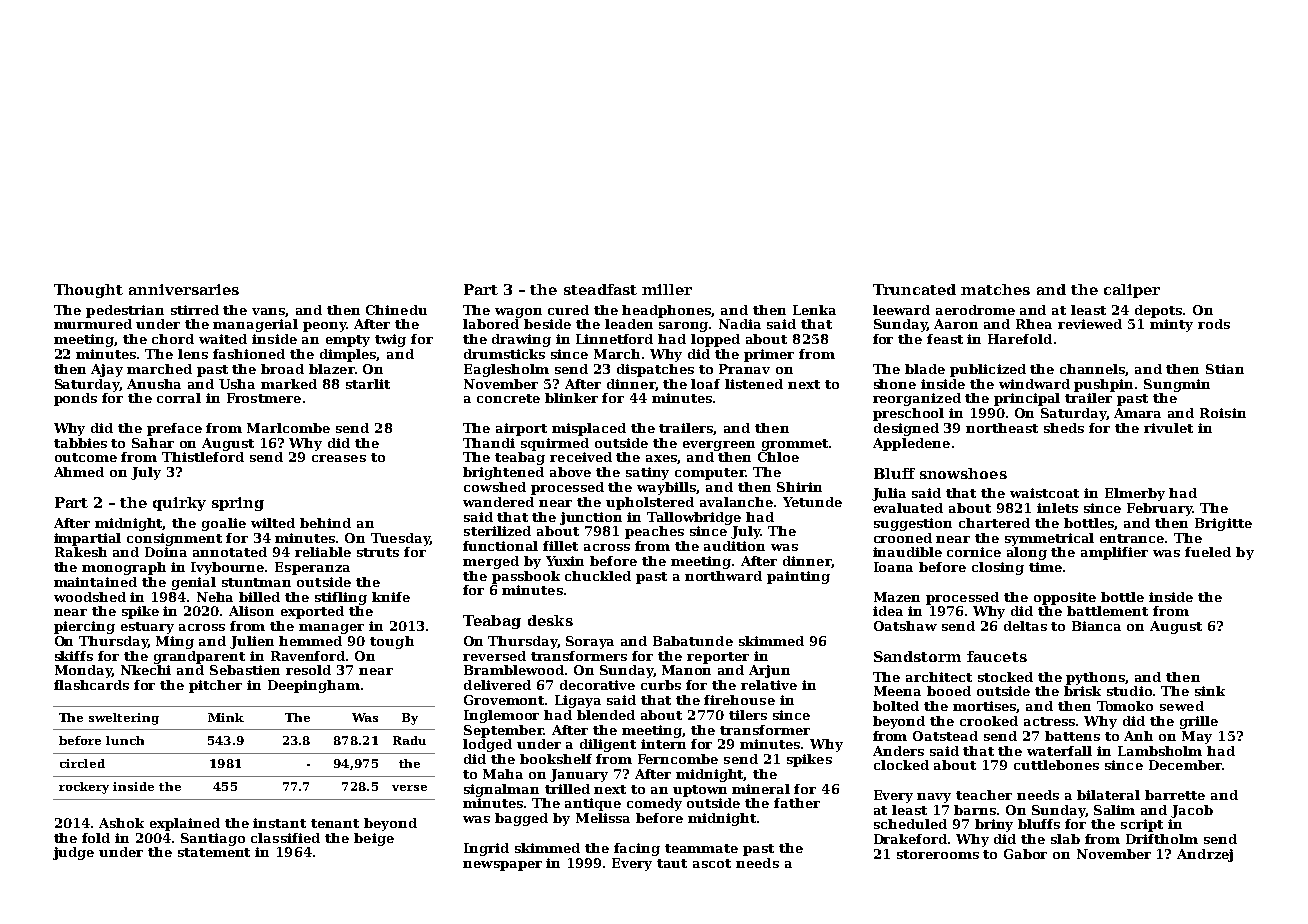  I want to click on mineral, so click(761, 789).
